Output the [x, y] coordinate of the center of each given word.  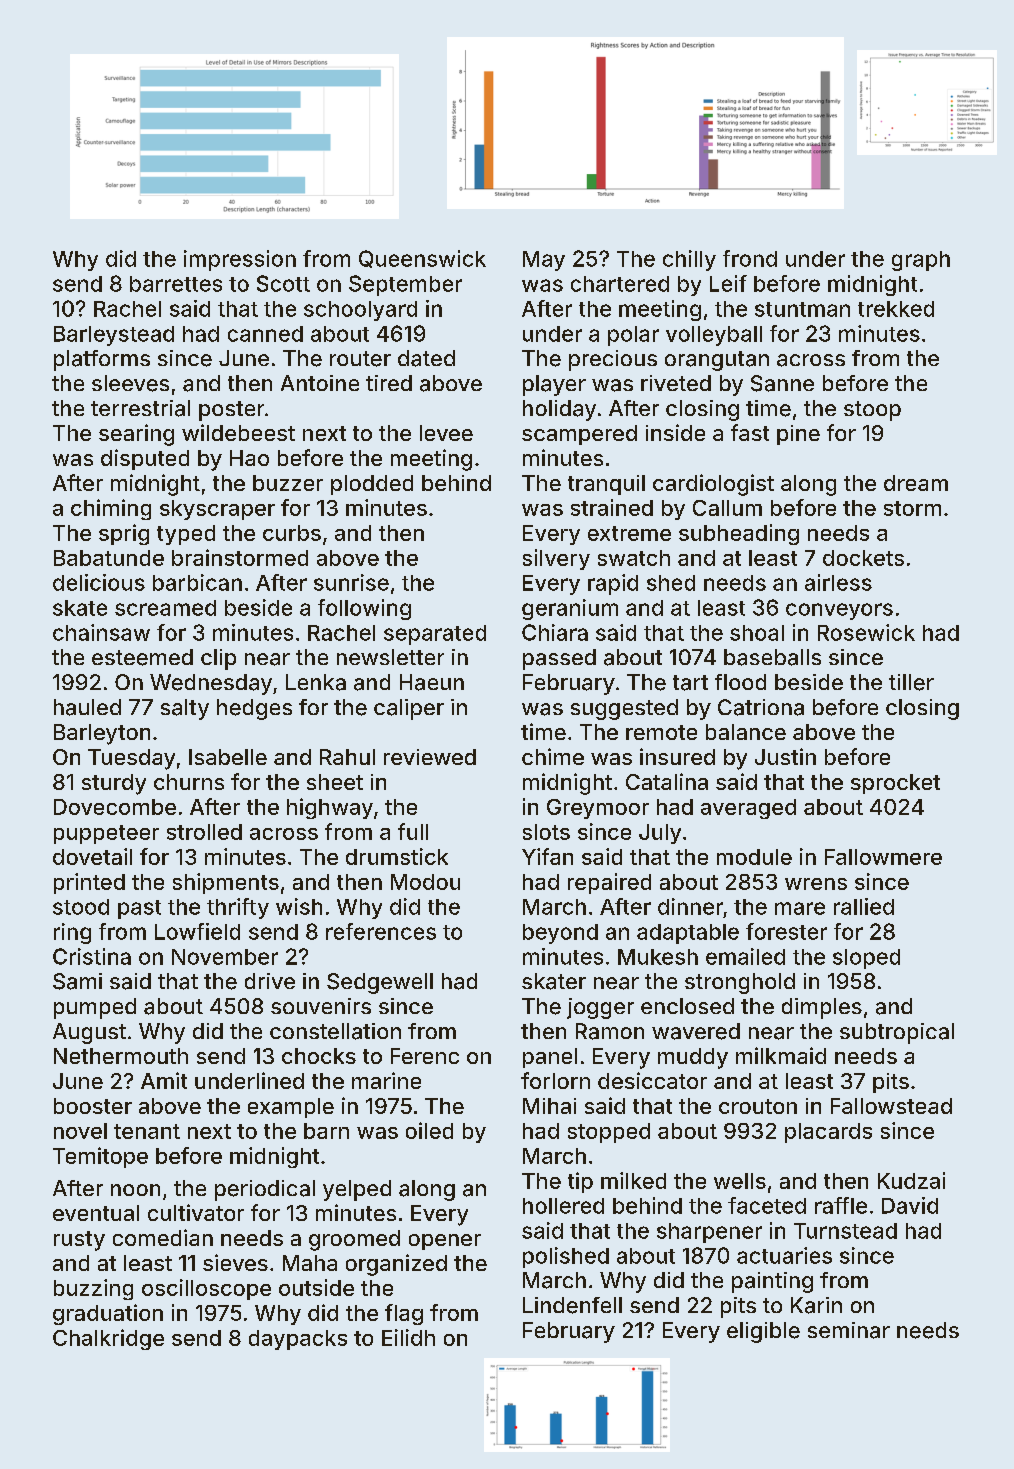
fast [750, 432]
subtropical [897, 1033]
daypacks [298, 1340]
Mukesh [658, 957]
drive [270, 981]
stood [81, 907]
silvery [556, 559]
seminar [849, 1330]
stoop [872, 411]
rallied [864, 906]
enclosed [687, 1006]
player [554, 385]
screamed [165, 608]
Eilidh [408, 1337]
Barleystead [114, 336]
